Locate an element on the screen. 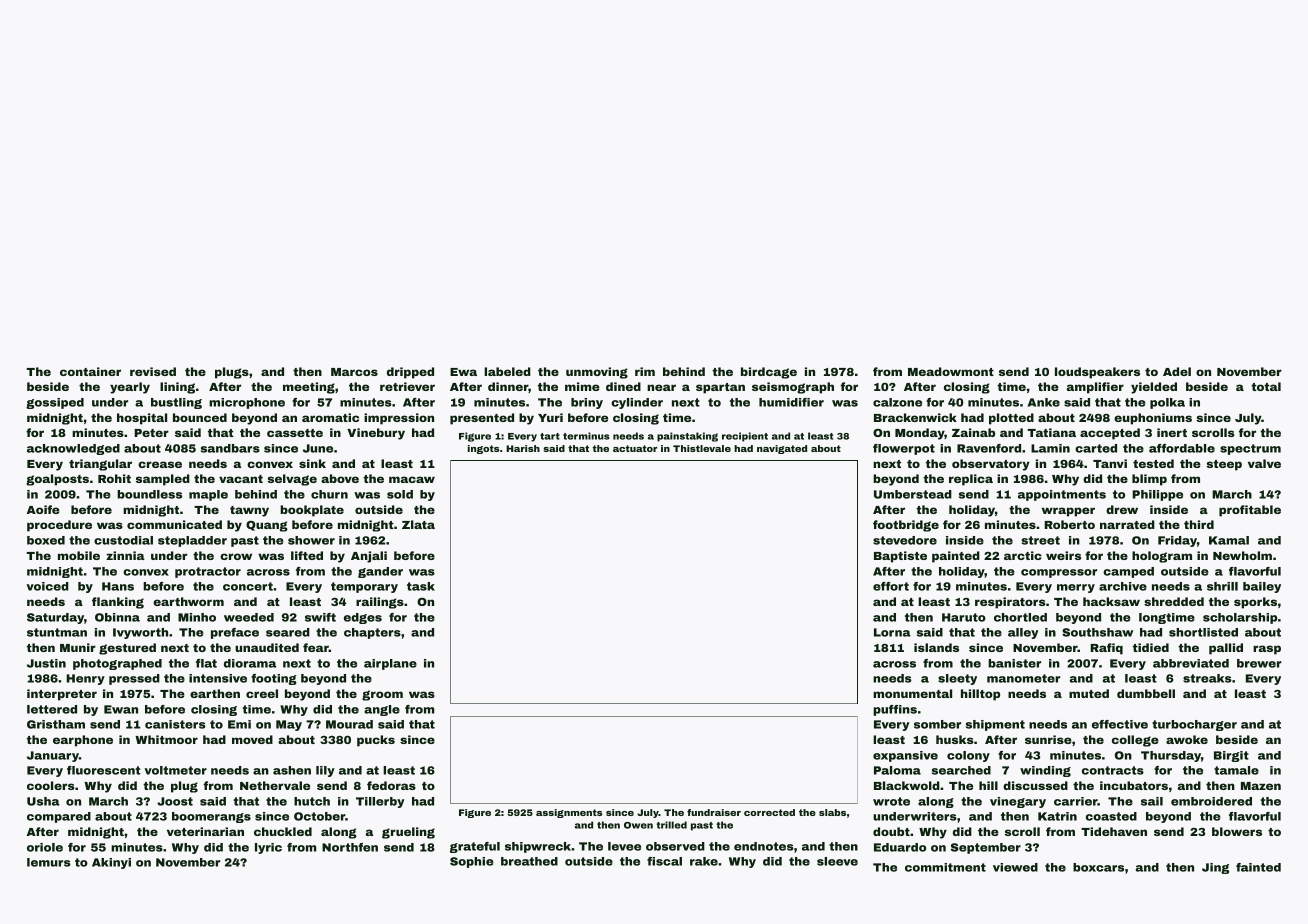 The height and width of the screenshot is (924, 1308). puffins is located at coordinates (895, 710).
